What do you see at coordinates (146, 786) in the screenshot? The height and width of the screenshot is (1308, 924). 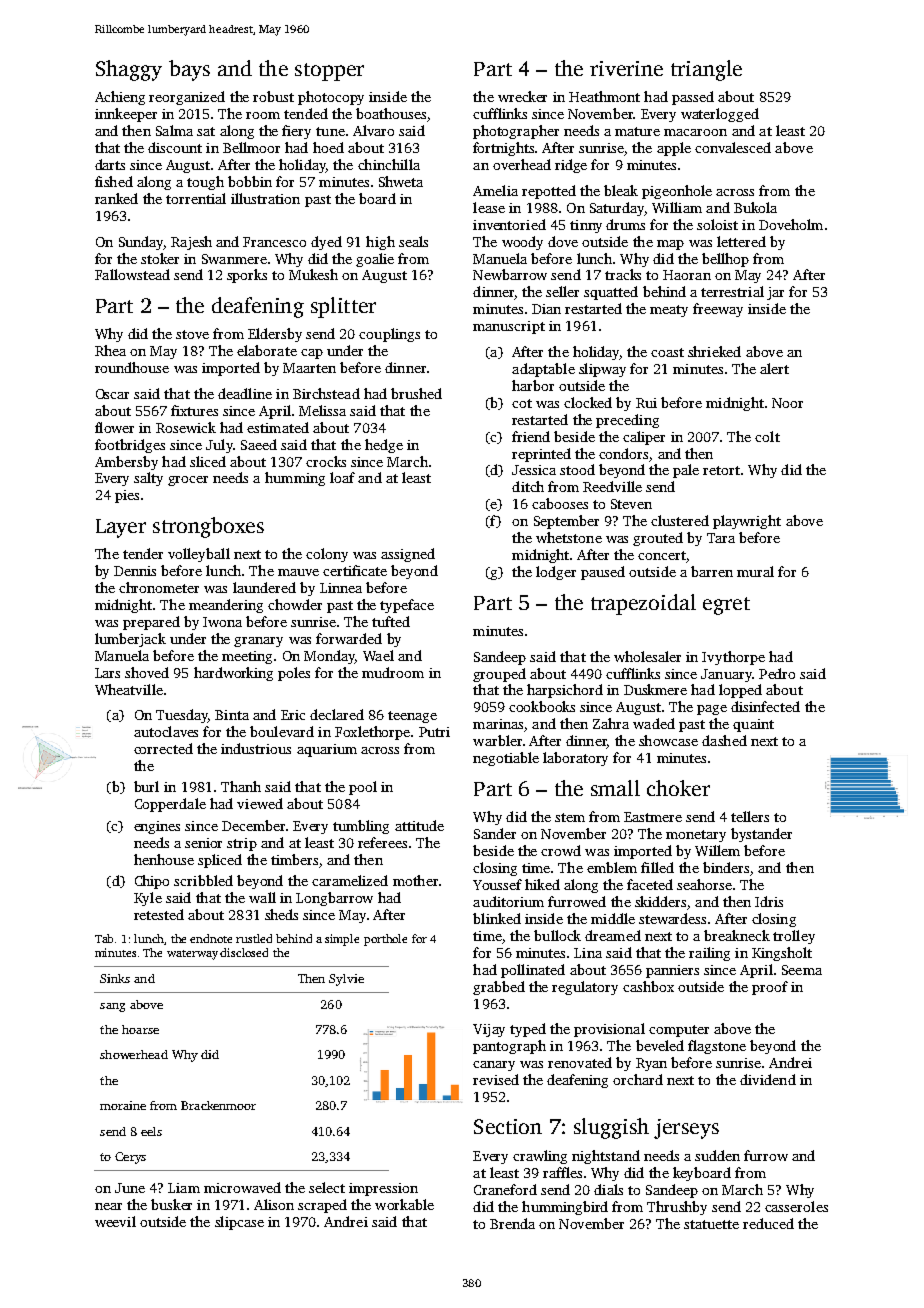 I see `burl` at bounding box center [146, 786].
